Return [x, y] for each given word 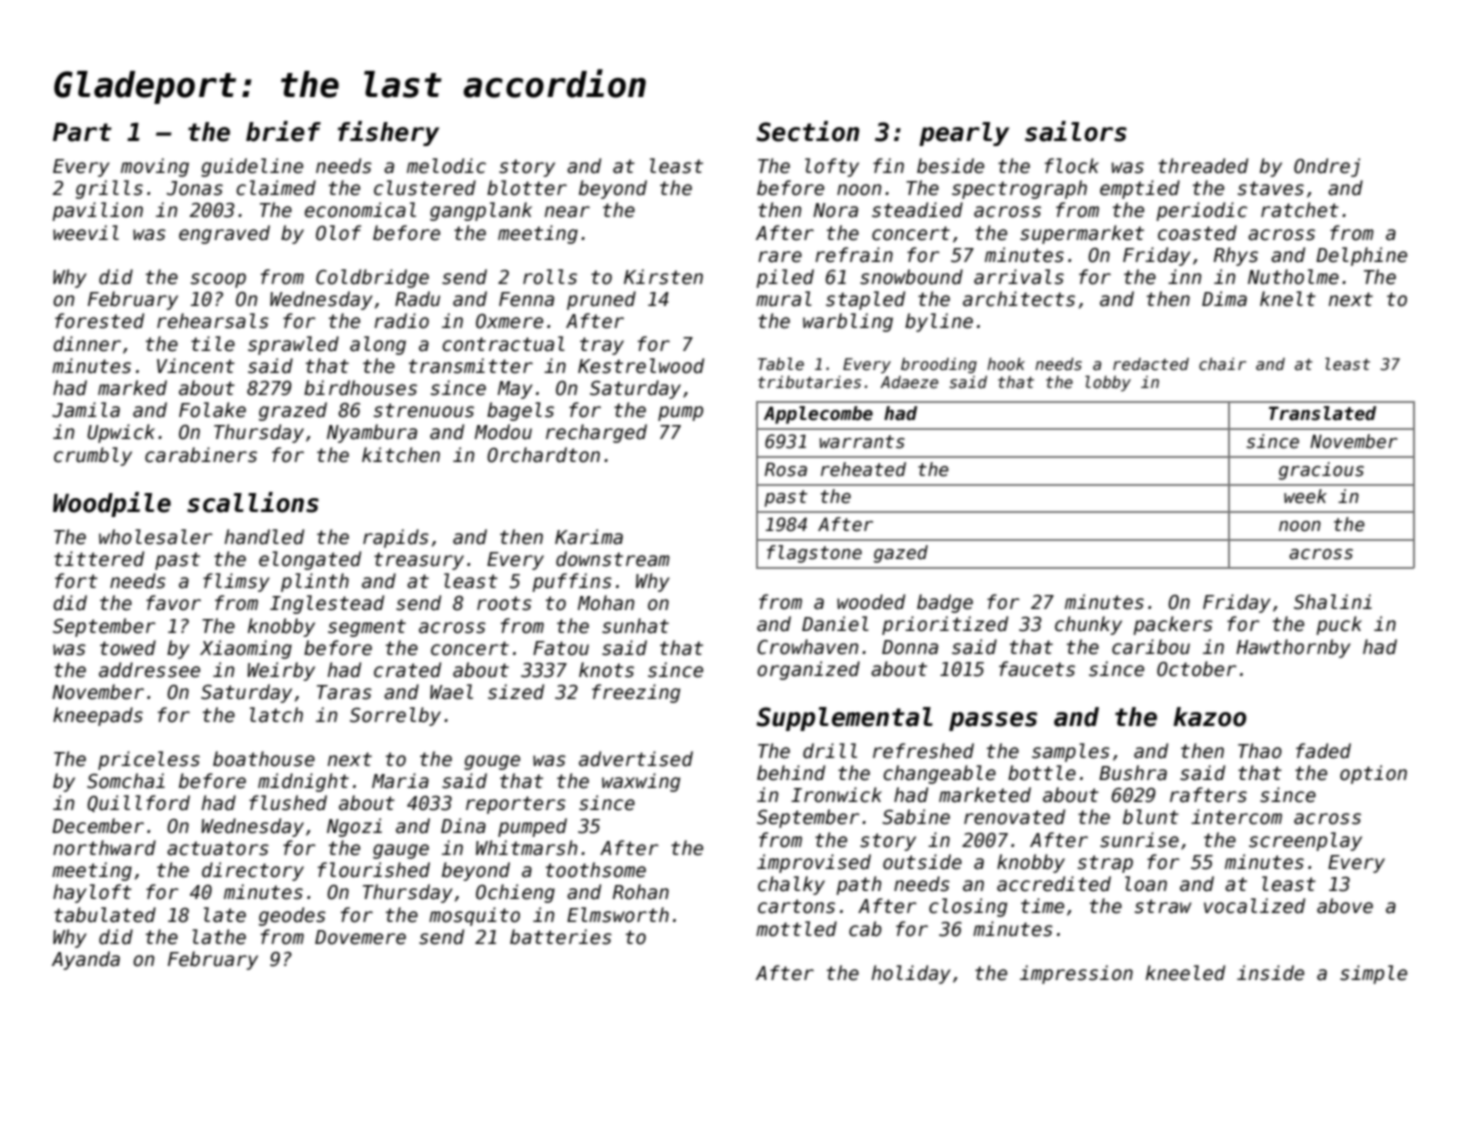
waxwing [641, 782]
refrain [854, 255]
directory [253, 871]
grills [109, 189]
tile [213, 344]
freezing [636, 693]
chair [1222, 364]
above [1345, 906]
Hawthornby [1293, 648]
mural [784, 299]
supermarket [1082, 234]
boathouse [264, 759]
